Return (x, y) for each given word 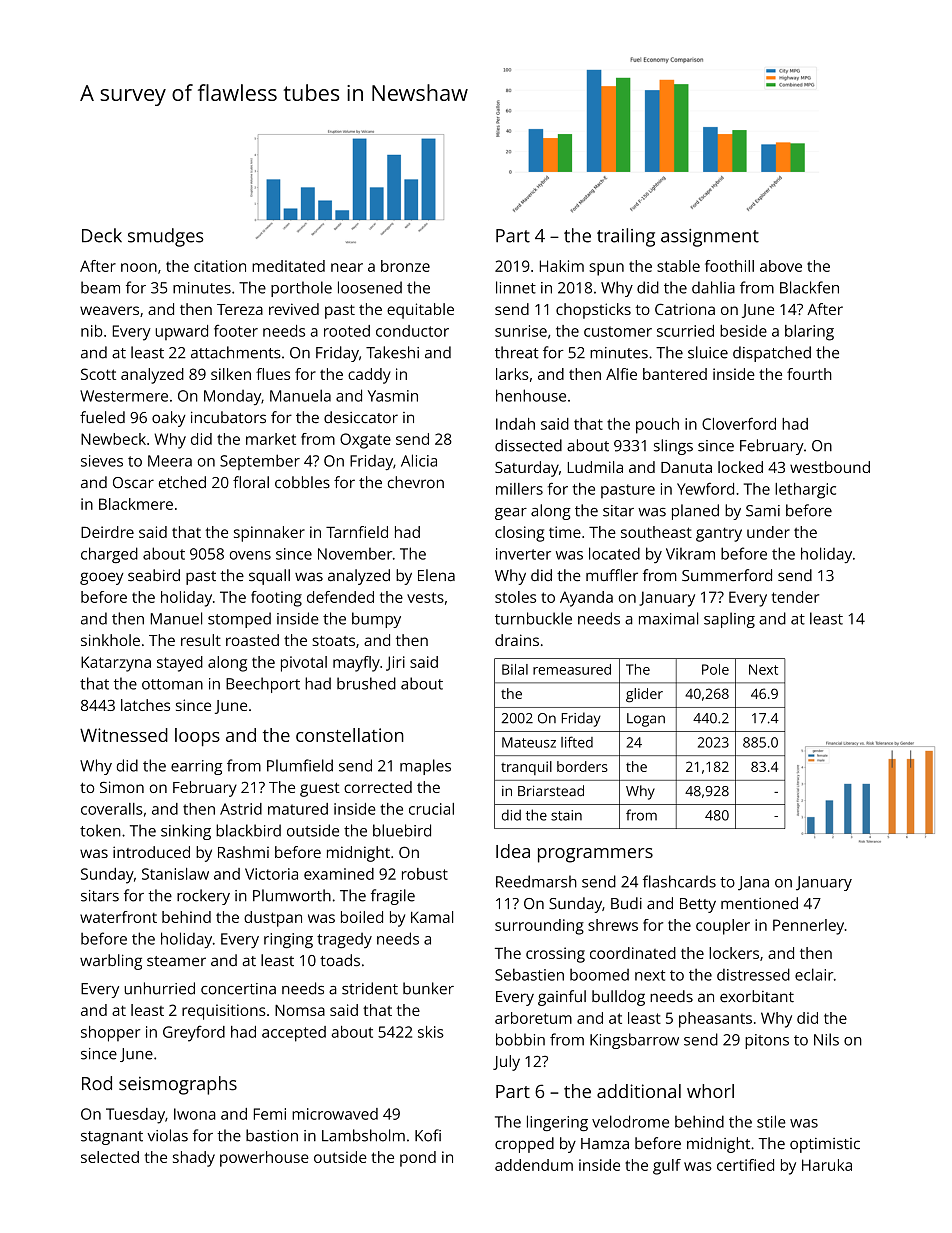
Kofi (428, 1135)
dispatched (772, 354)
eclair (814, 974)
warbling (111, 962)
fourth (809, 374)
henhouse (531, 395)
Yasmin (393, 396)
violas (167, 1135)
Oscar (133, 483)
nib (92, 331)
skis (431, 1032)
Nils (826, 1039)
